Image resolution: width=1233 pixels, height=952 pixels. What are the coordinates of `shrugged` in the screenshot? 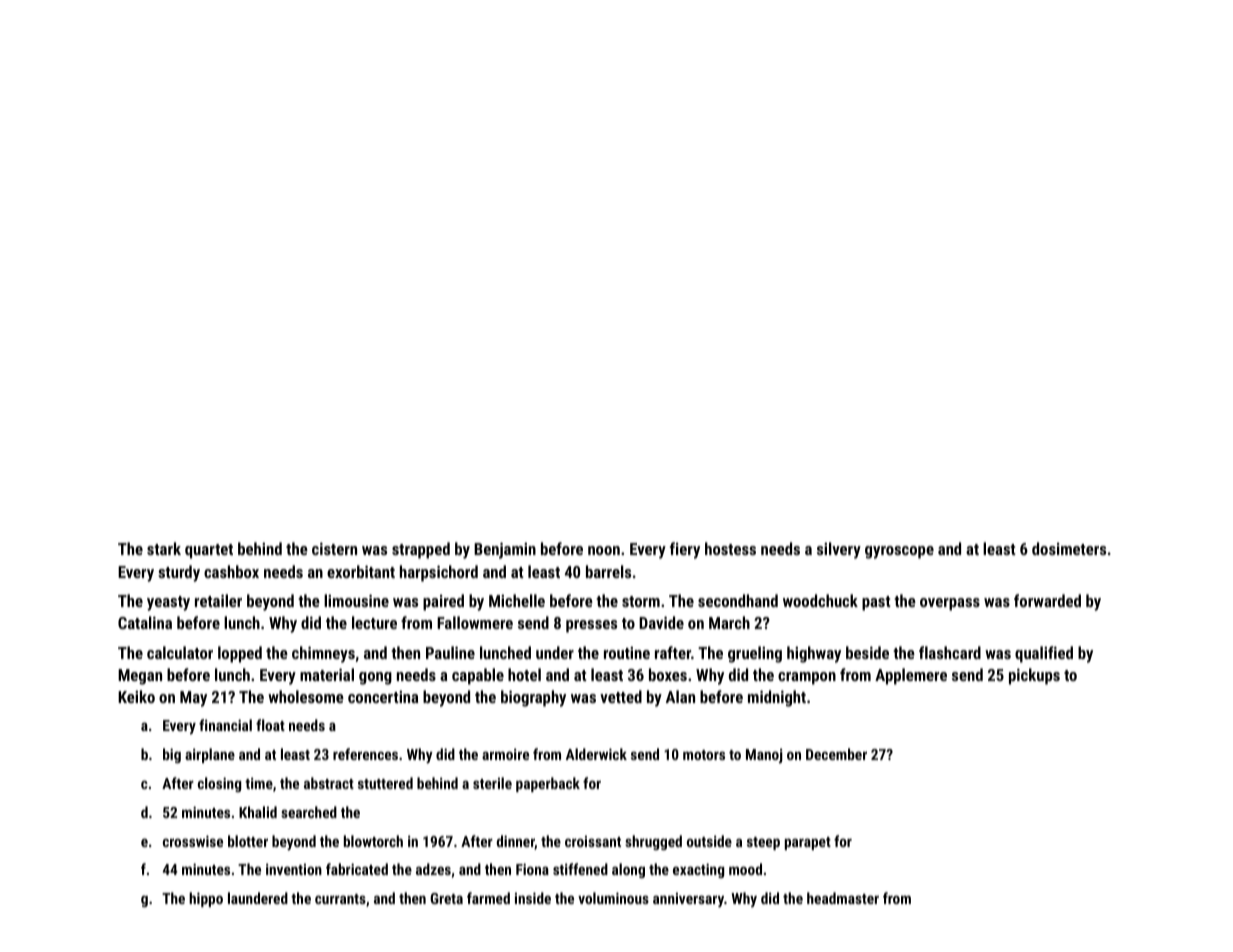 It's located at (653, 842).
